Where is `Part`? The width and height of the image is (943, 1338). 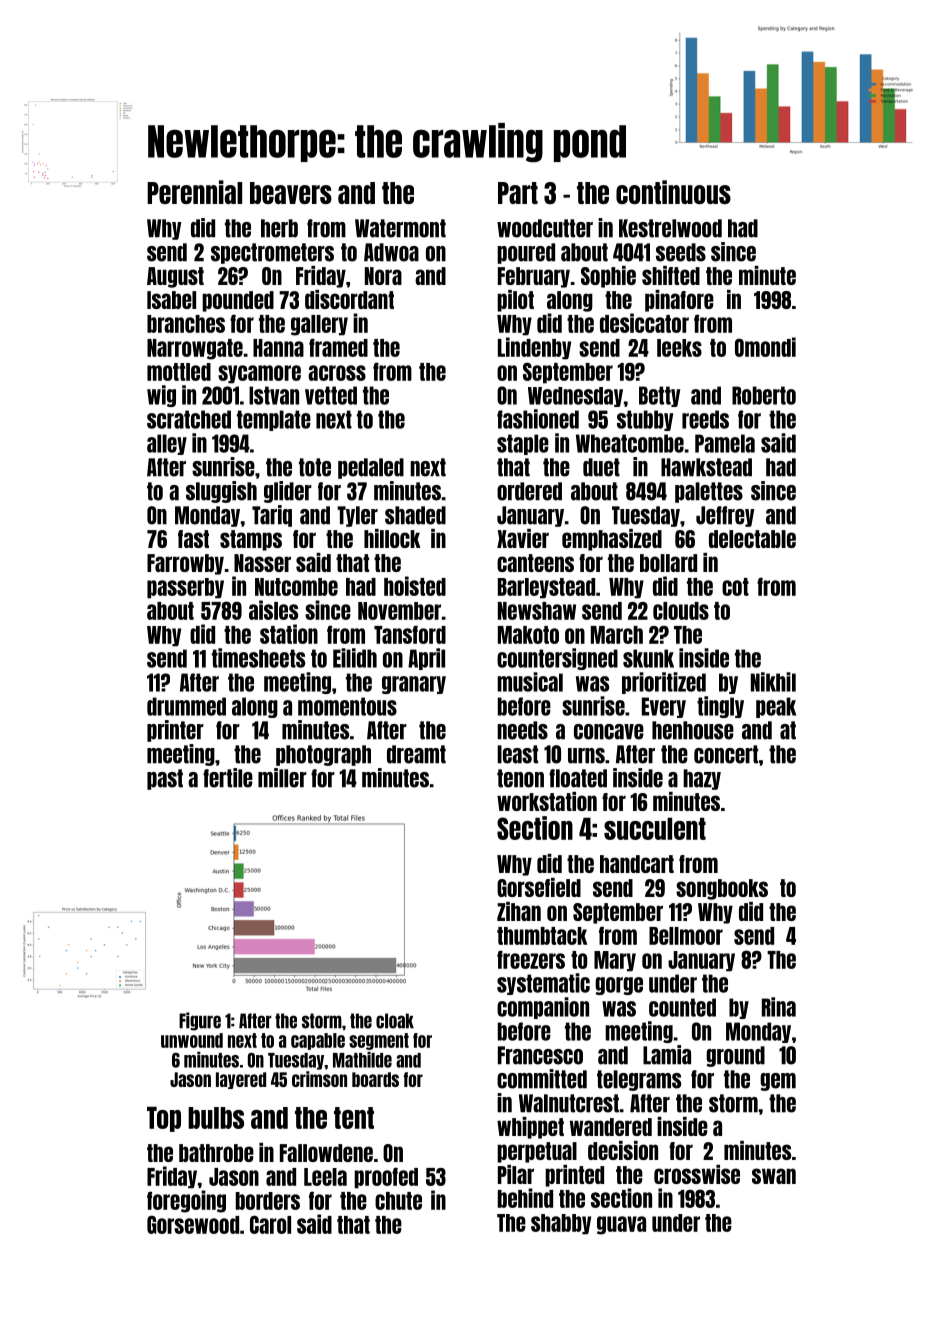
Part is located at coordinates (518, 193).
